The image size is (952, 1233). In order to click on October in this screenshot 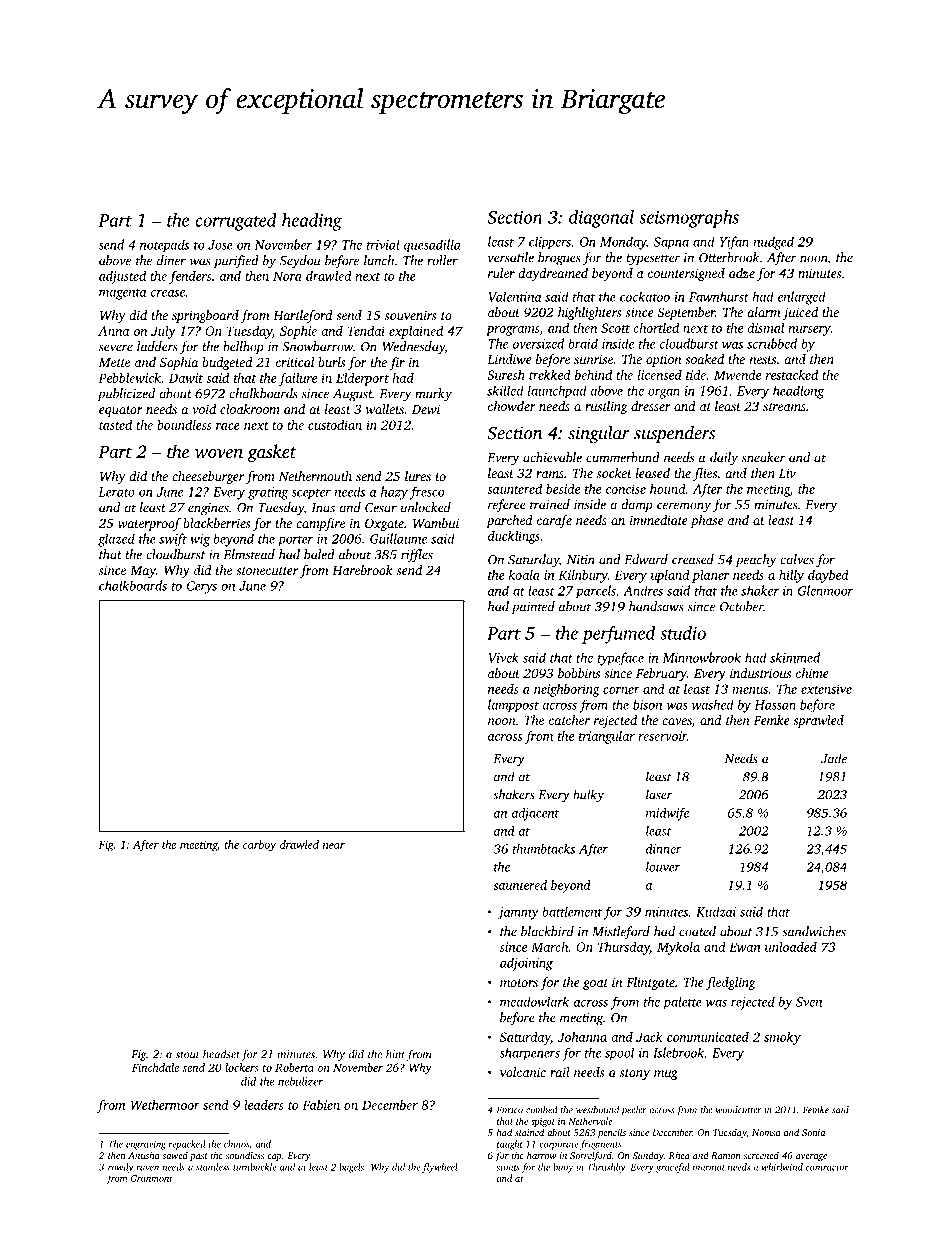, I will do `click(741, 606)`.
